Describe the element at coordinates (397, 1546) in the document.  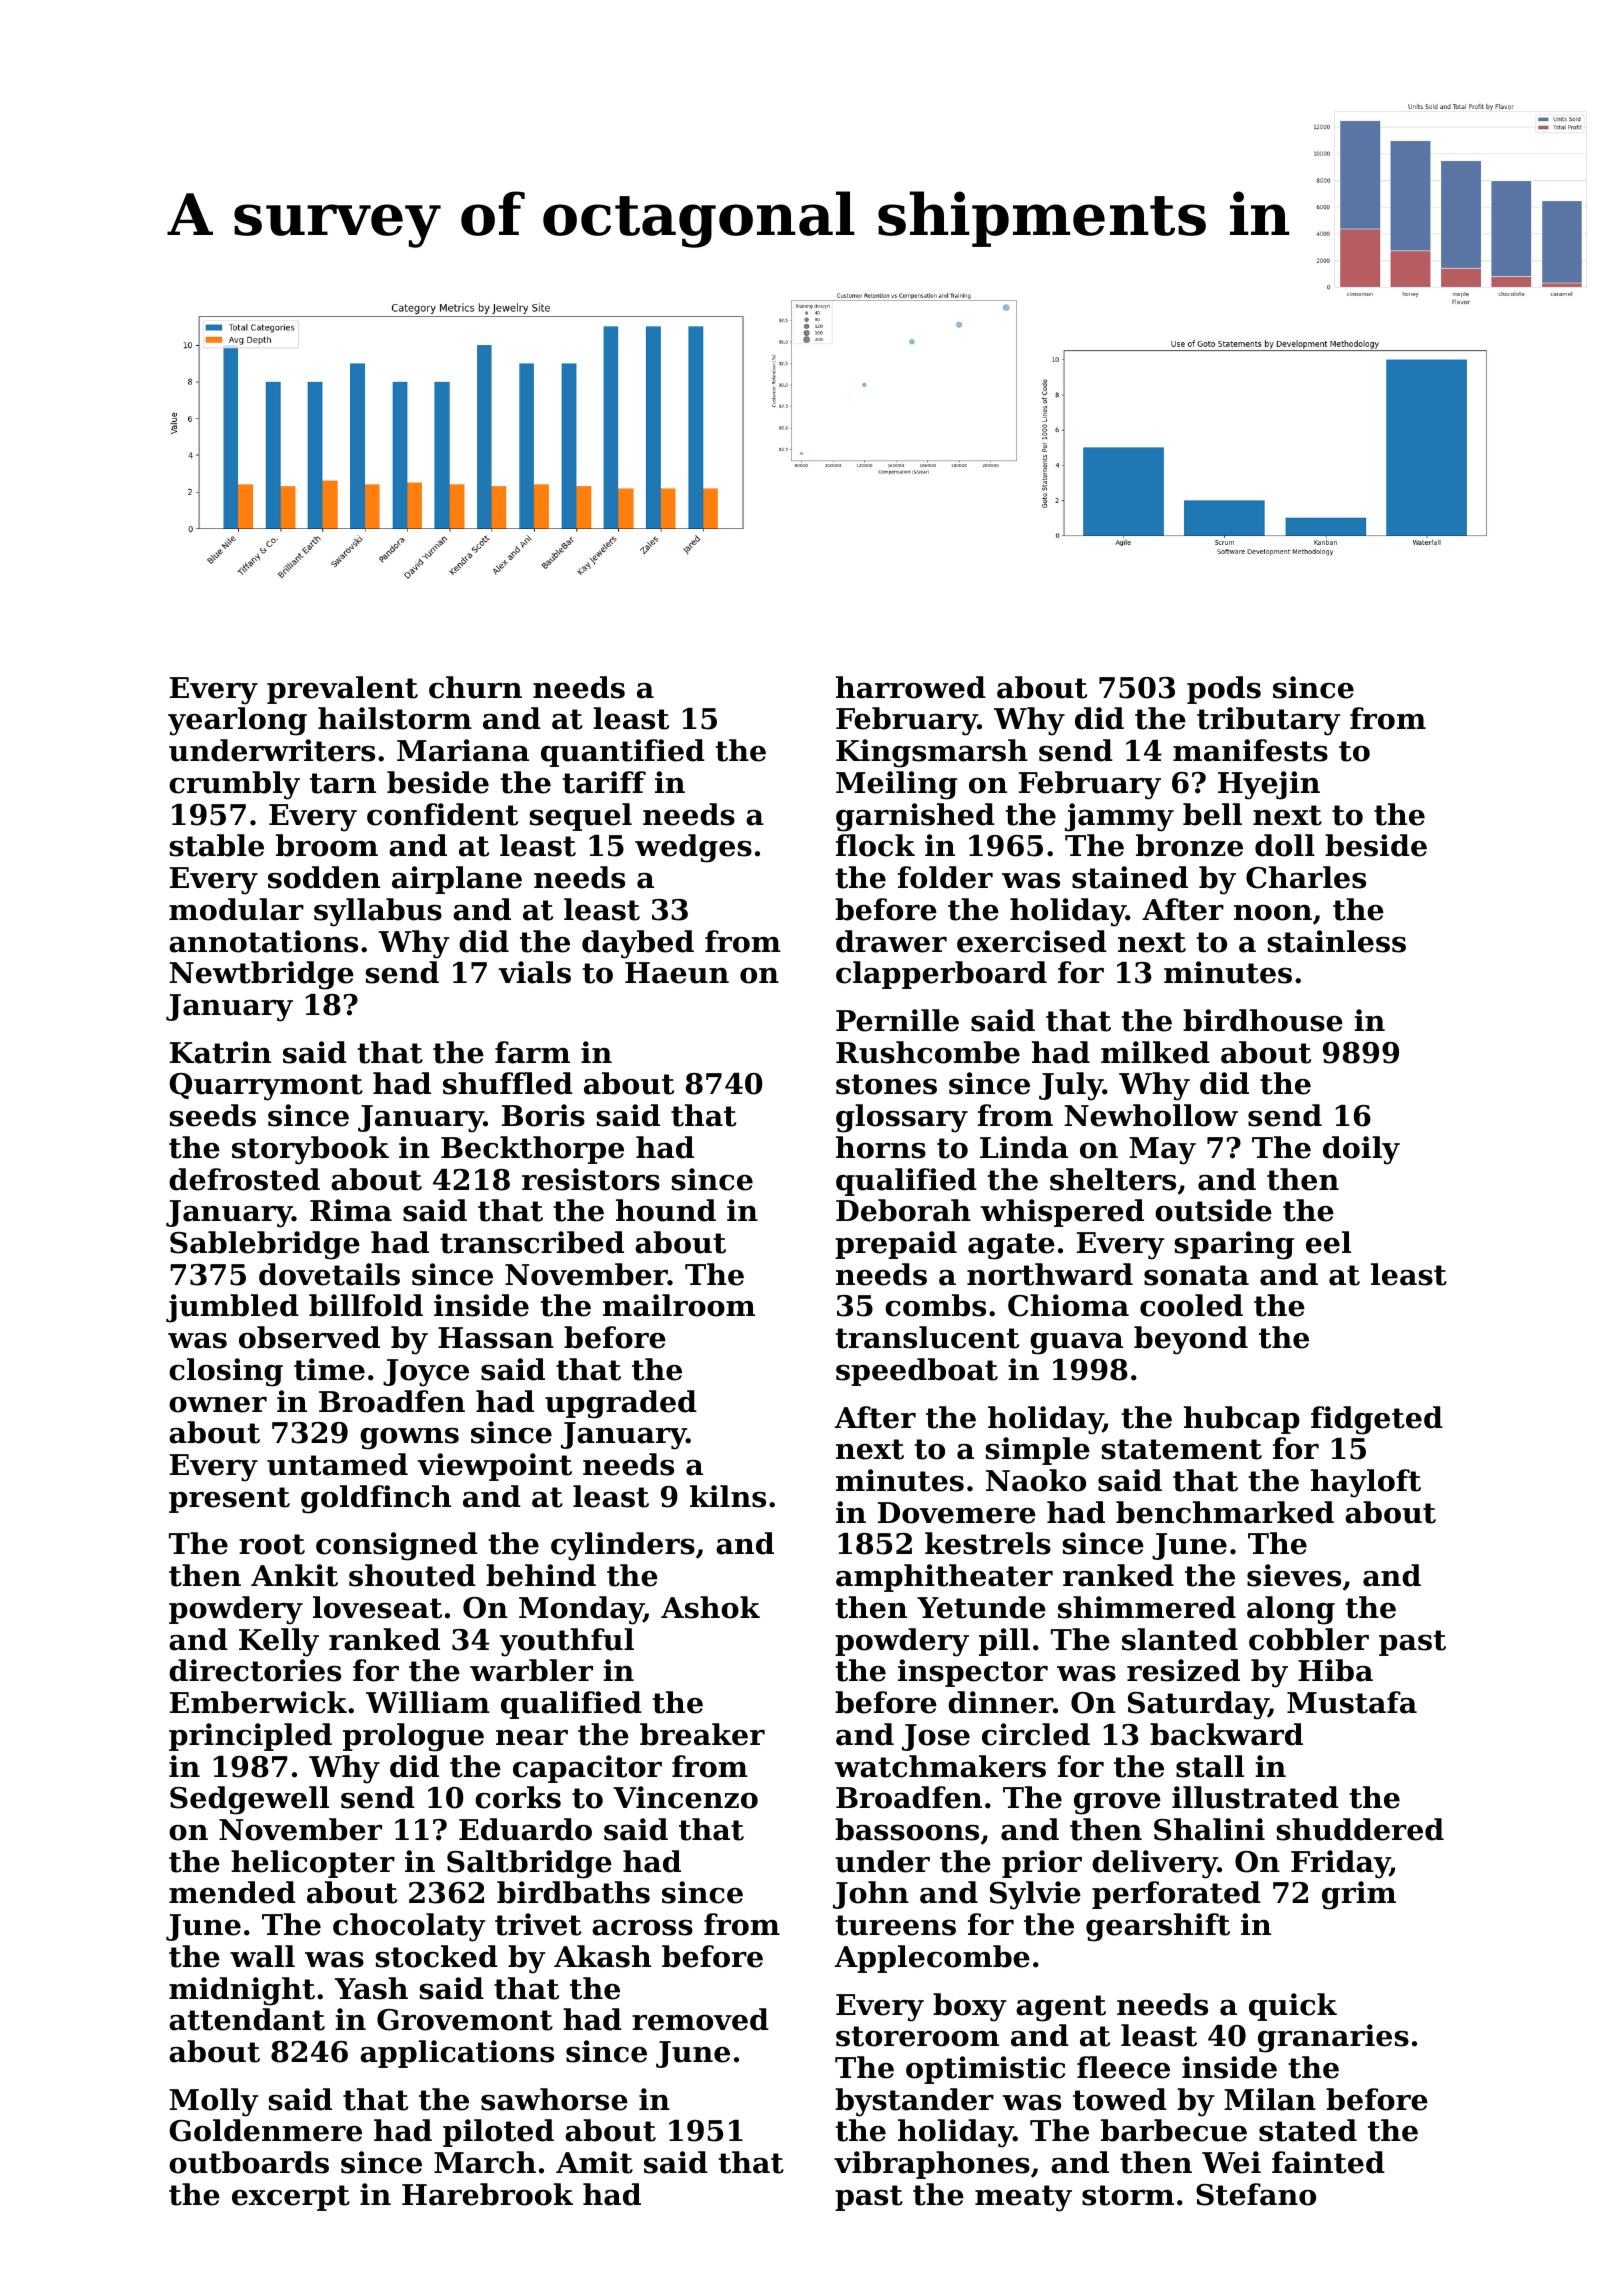
I see `consigned` at that location.
